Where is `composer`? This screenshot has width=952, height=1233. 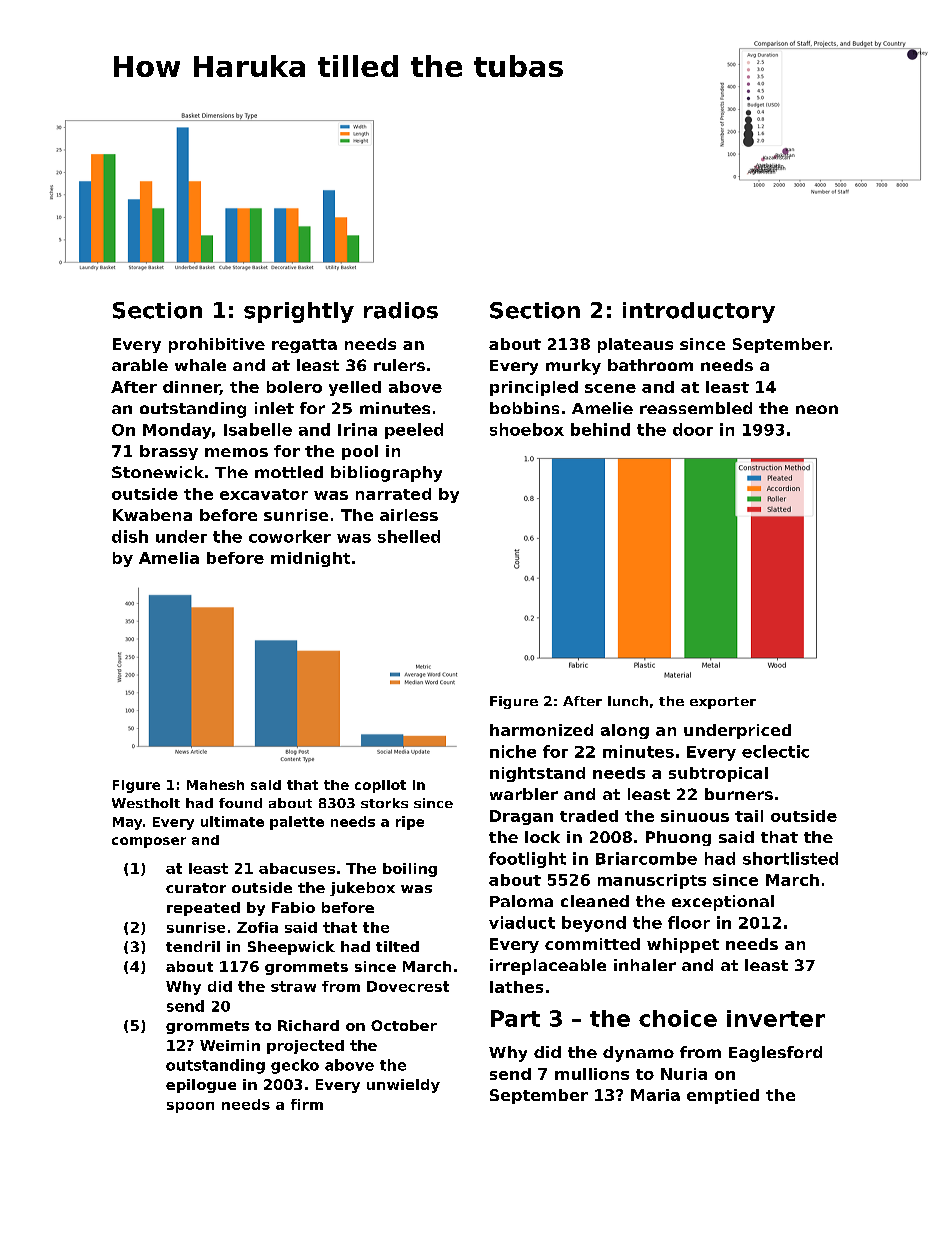 composer is located at coordinates (149, 842).
